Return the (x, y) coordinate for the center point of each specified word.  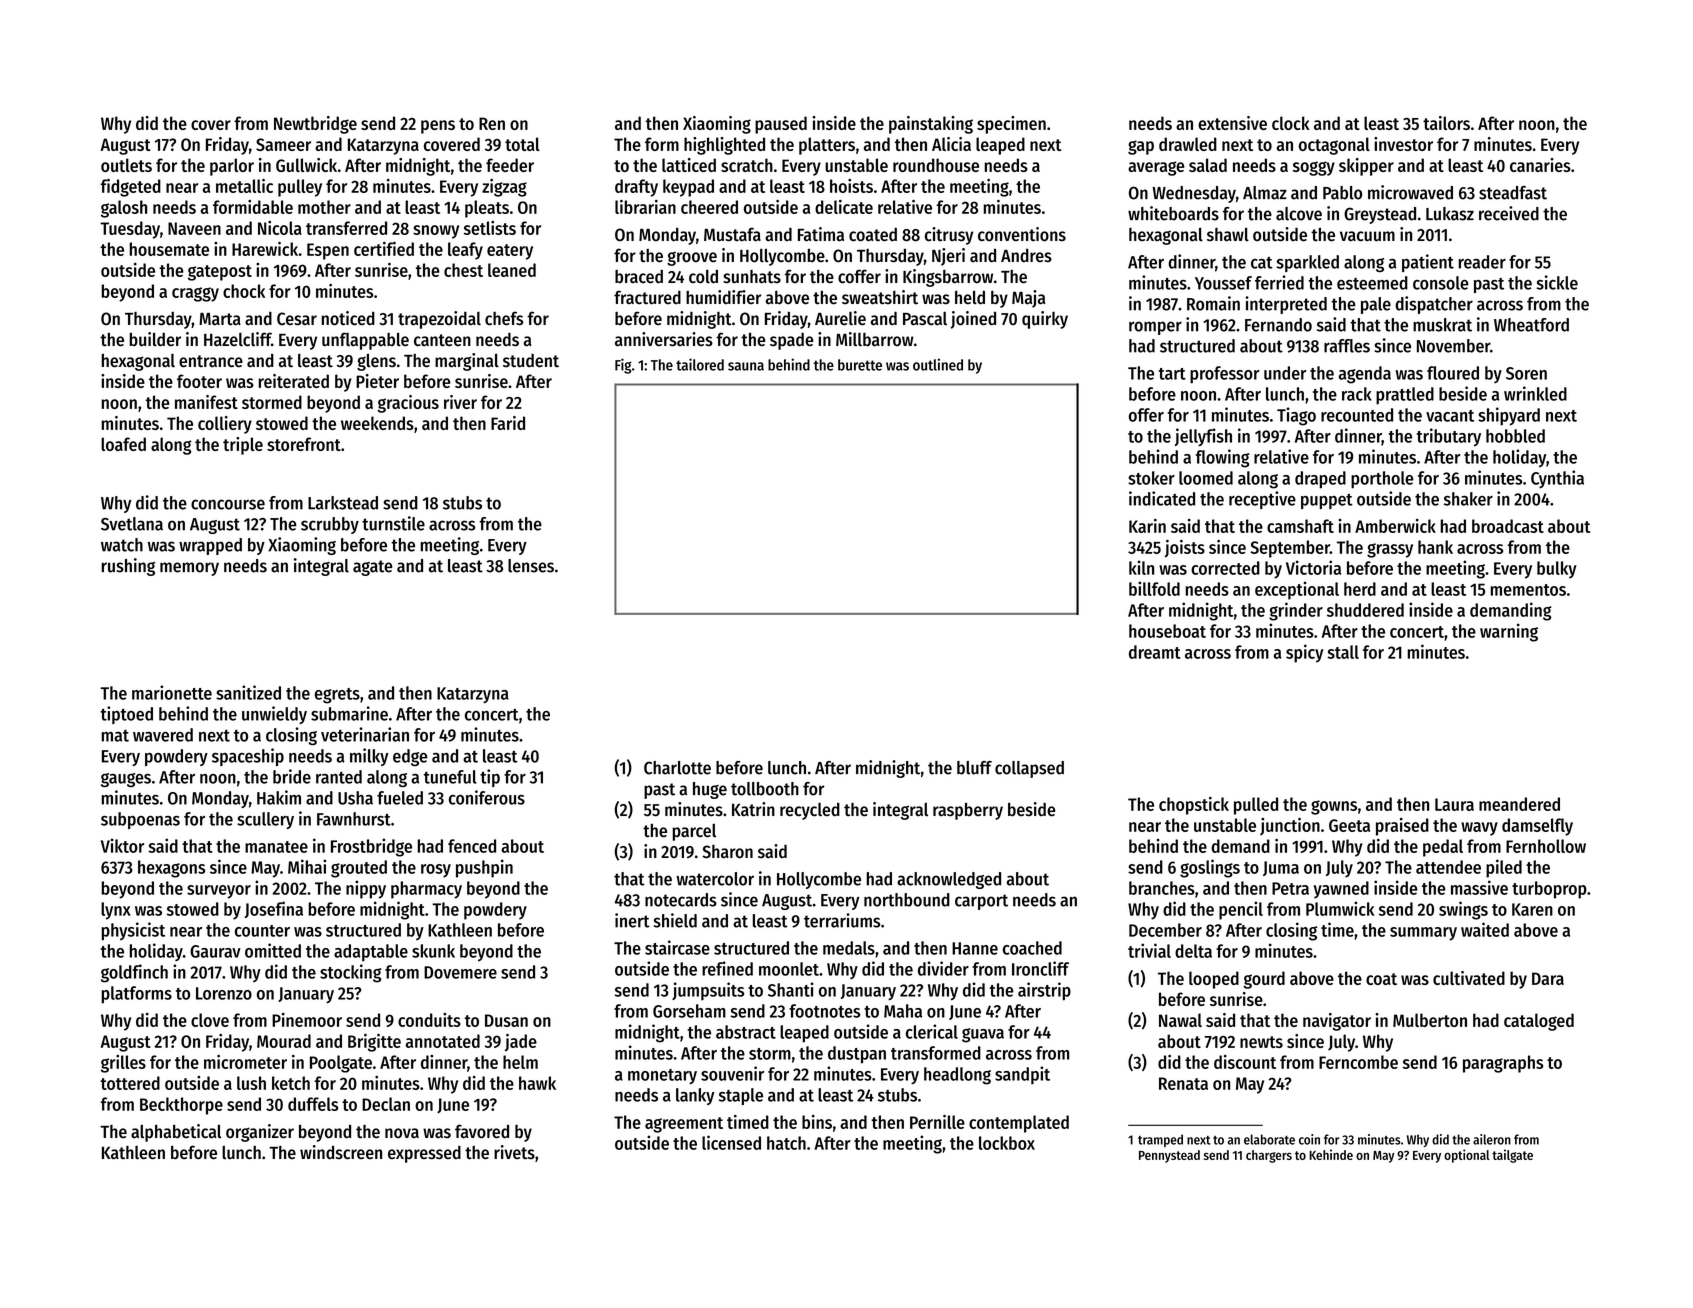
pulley (300, 188)
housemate (169, 249)
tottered (130, 1083)
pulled (1256, 806)
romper (1155, 328)
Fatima (821, 234)
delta (1193, 951)
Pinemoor (307, 1020)
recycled (810, 811)
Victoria (1313, 567)
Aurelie (840, 318)
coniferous (487, 797)
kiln (1141, 567)
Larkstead (343, 503)
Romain (1213, 303)
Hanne (975, 948)
